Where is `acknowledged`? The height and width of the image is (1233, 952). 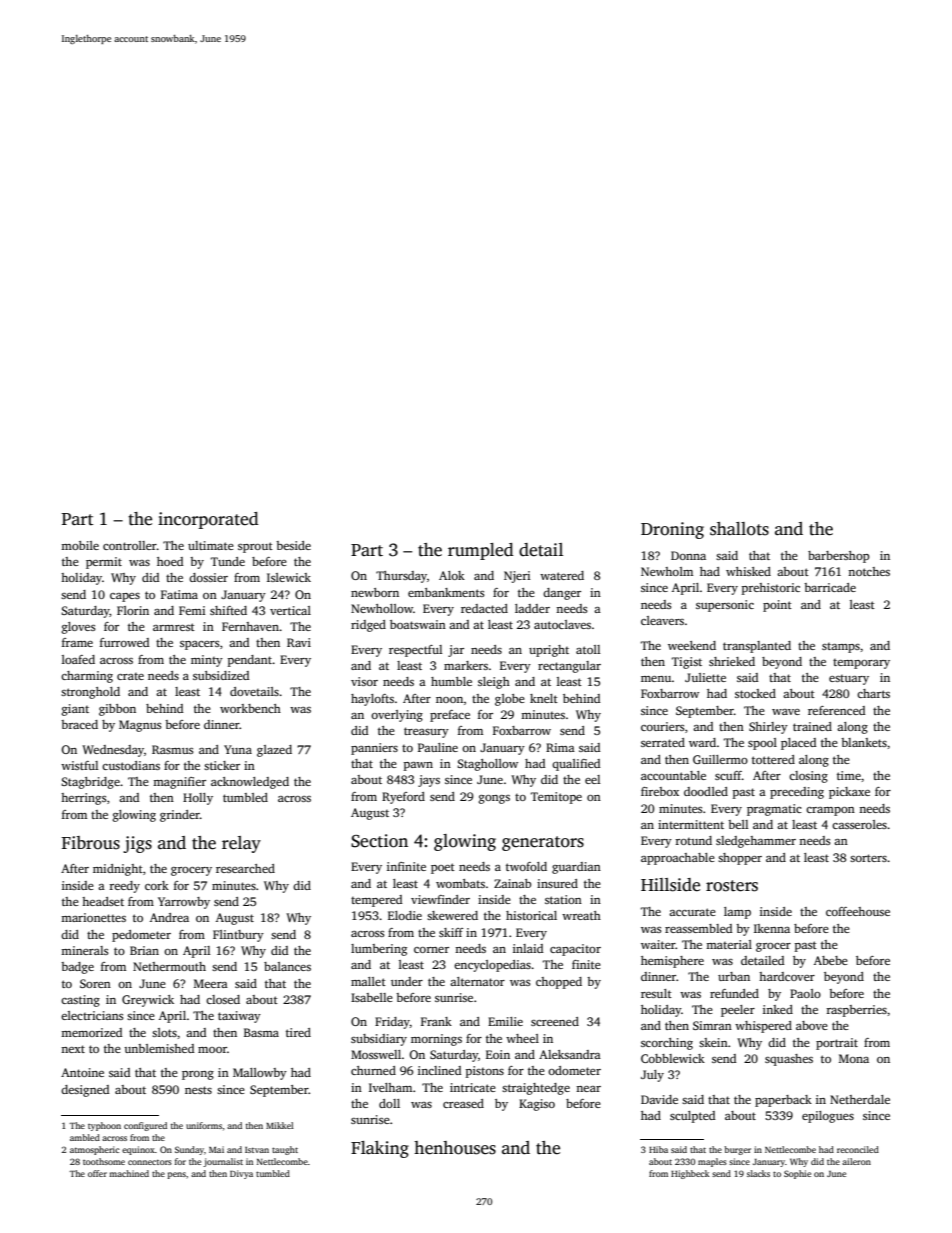
acknowledged is located at coordinates (250, 783).
